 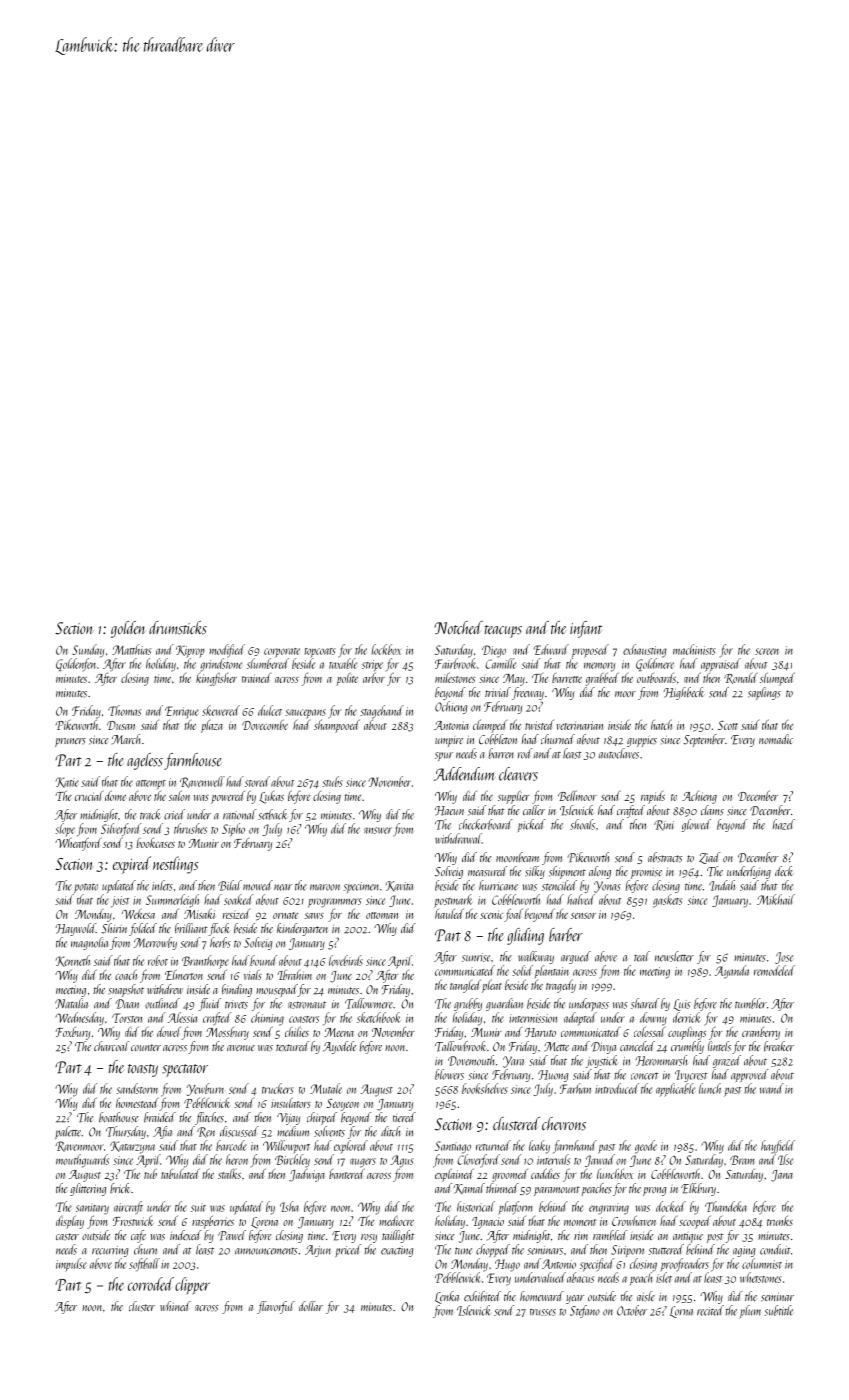 I want to click on Sunday, so click(x=88, y=651).
